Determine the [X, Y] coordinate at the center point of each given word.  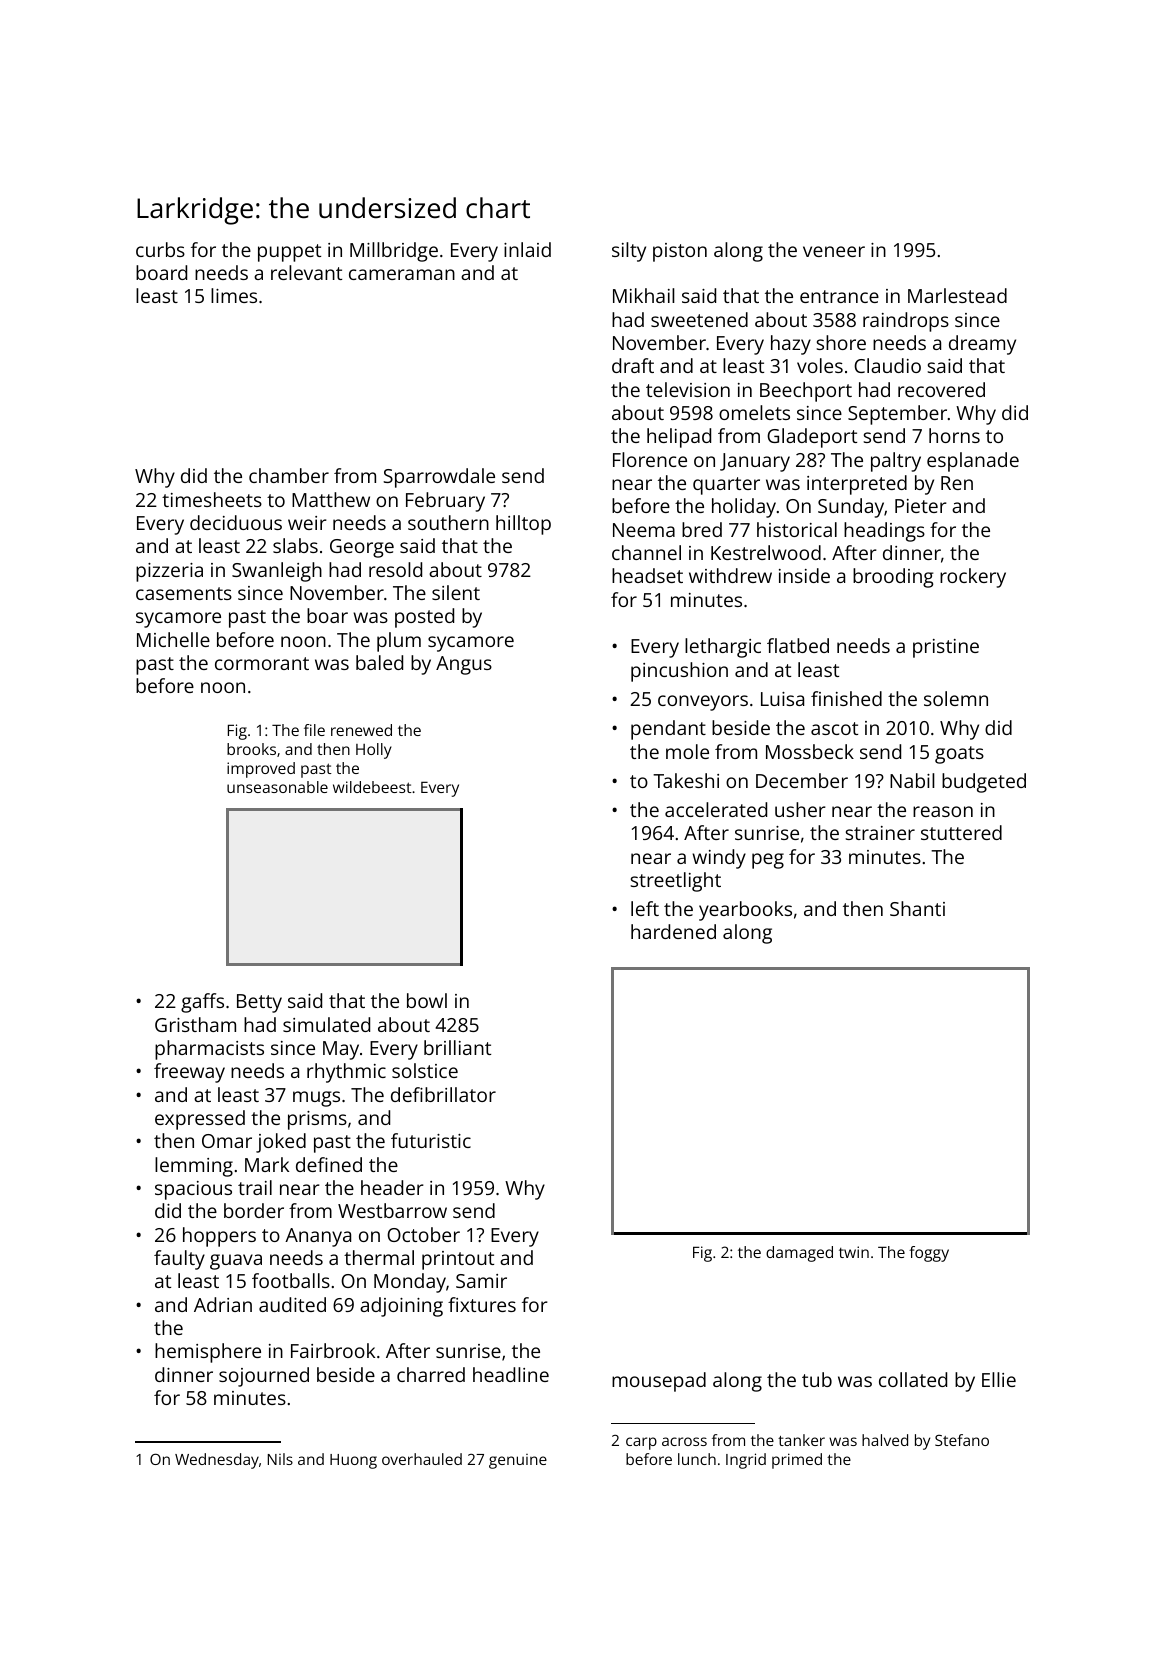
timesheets [212, 499]
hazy [791, 345]
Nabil [912, 780]
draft [633, 365]
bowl [427, 1000]
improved [261, 770]
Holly [374, 751]
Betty [259, 1003]
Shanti [917, 908]
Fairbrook [333, 1350]
